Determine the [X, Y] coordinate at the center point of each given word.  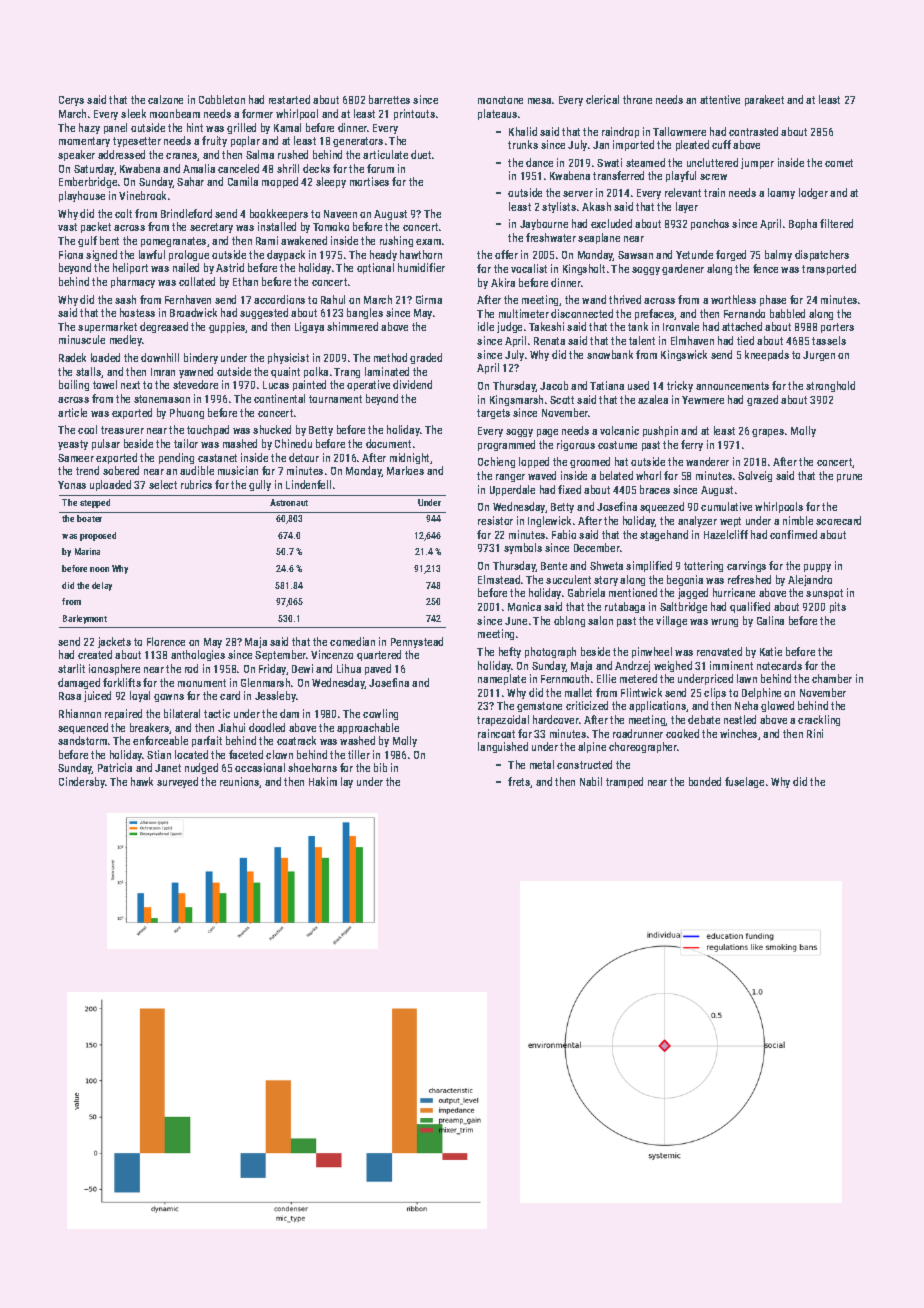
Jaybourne [544, 224]
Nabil [591, 781]
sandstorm [82, 740]
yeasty [73, 445]
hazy [89, 128]
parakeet [764, 100]
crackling [819, 720]
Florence [166, 641]
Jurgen [819, 356]
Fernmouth [565, 678]
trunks [523, 144]
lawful [152, 254]
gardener [683, 269]
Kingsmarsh [516, 400]
